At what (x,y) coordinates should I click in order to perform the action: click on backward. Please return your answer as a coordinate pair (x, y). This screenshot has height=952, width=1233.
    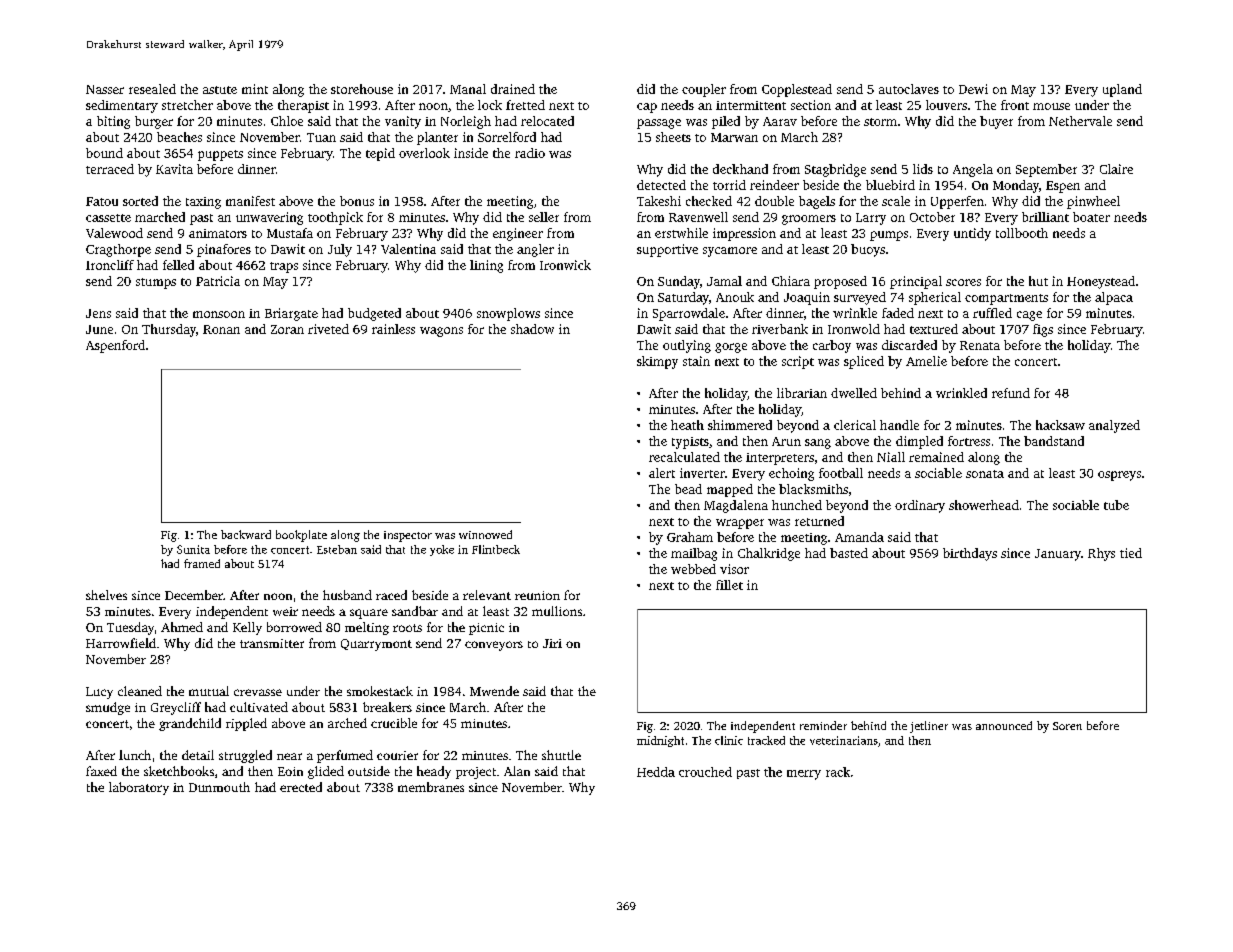
    Looking at the image, I should click on (246, 534).
